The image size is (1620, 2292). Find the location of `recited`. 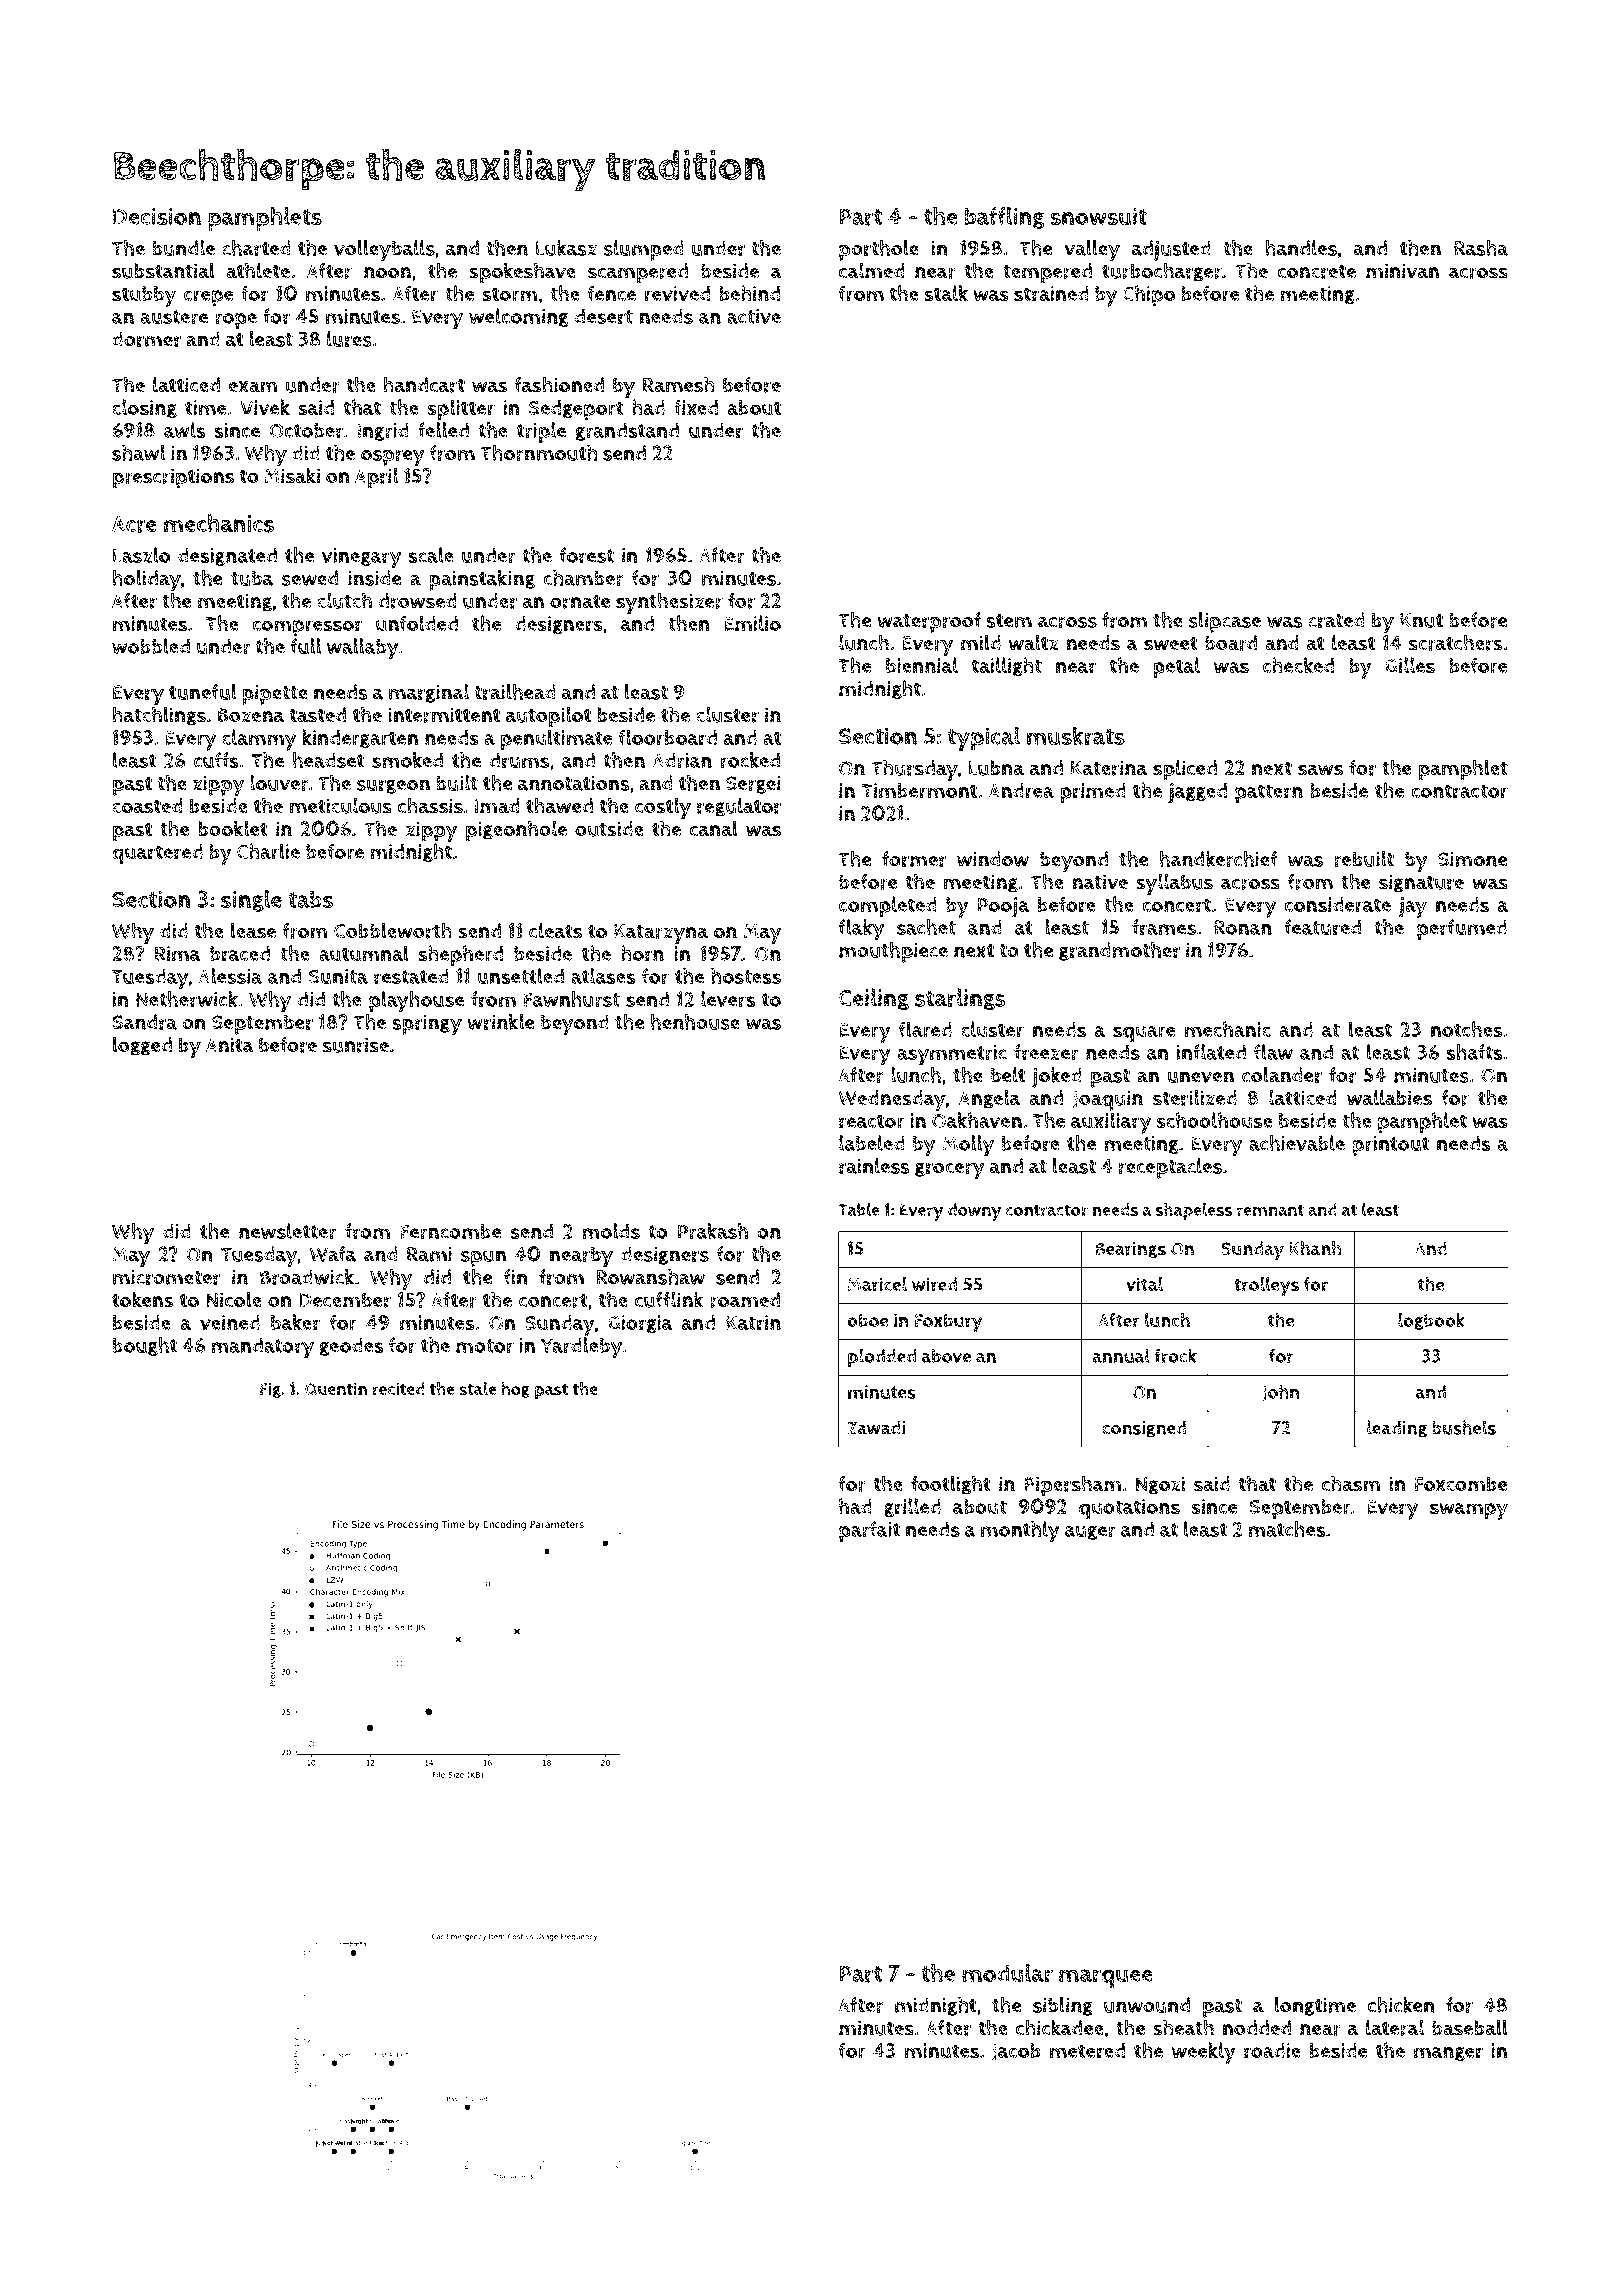

recited is located at coordinates (398, 1389).
